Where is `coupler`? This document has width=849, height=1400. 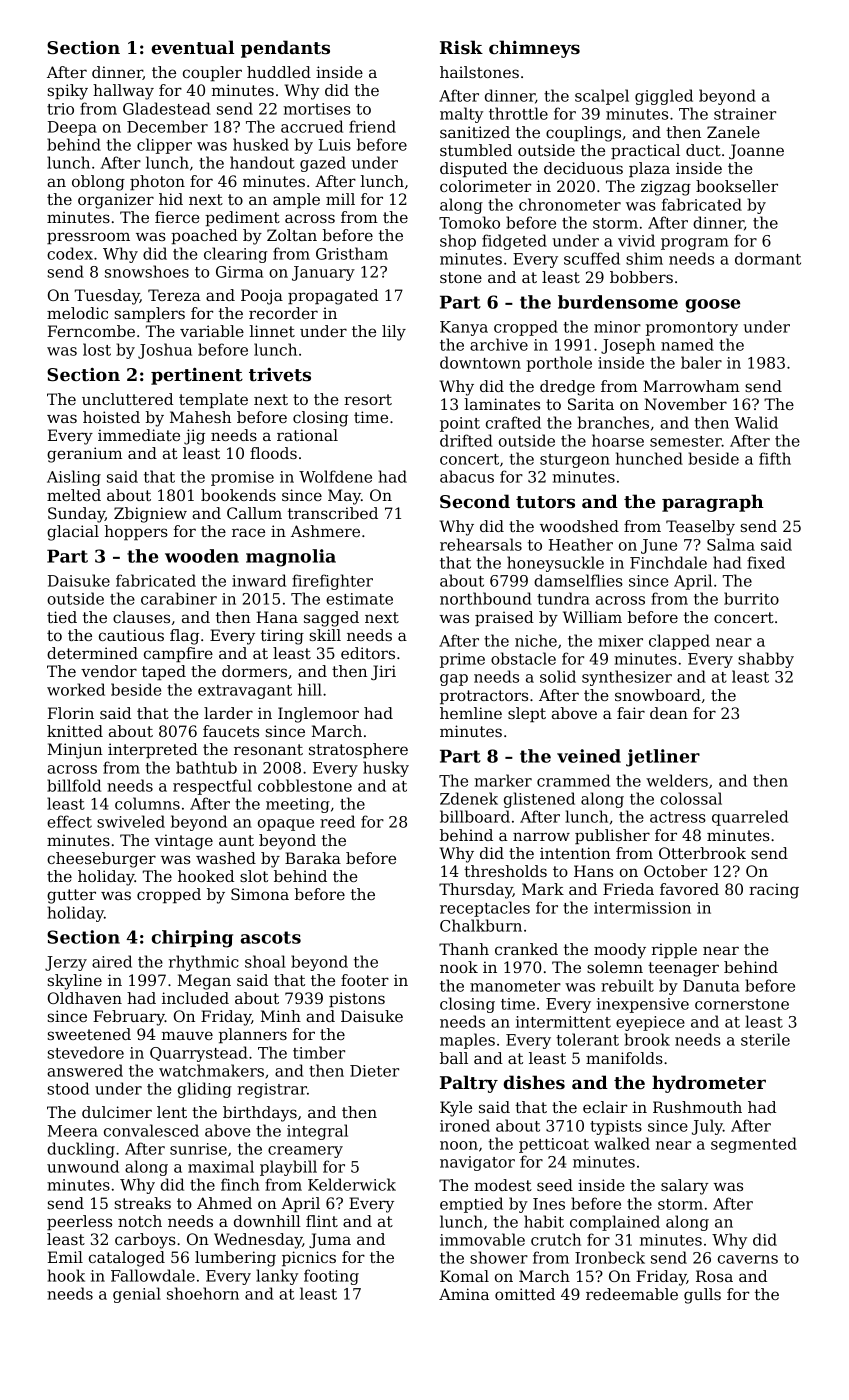 coupler is located at coordinates (212, 74).
